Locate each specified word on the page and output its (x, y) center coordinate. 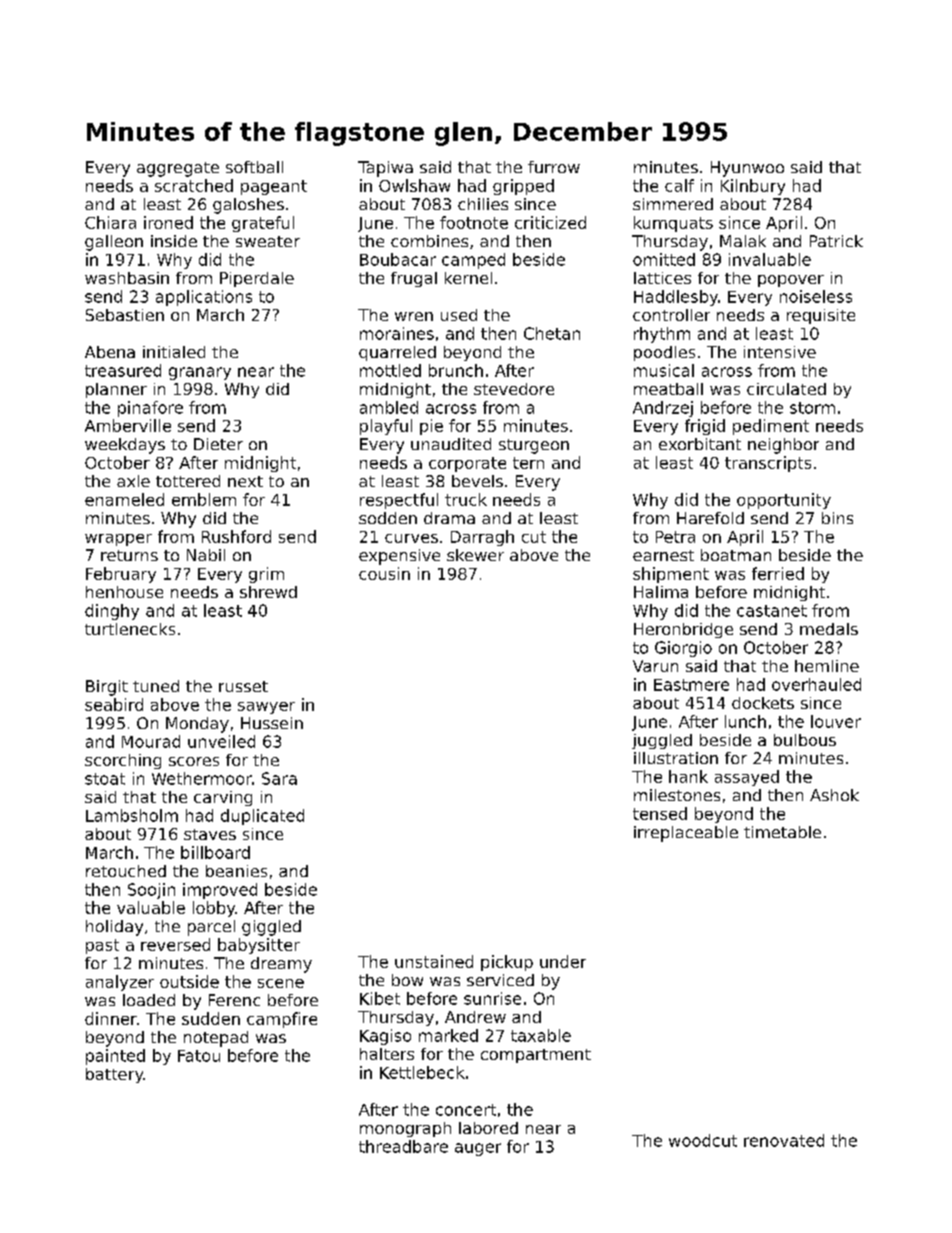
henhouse (124, 592)
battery (115, 1075)
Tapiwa (385, 169)
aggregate (178, 169)
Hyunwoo (747, 169)
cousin (384, 573)
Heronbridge (683, 630)
